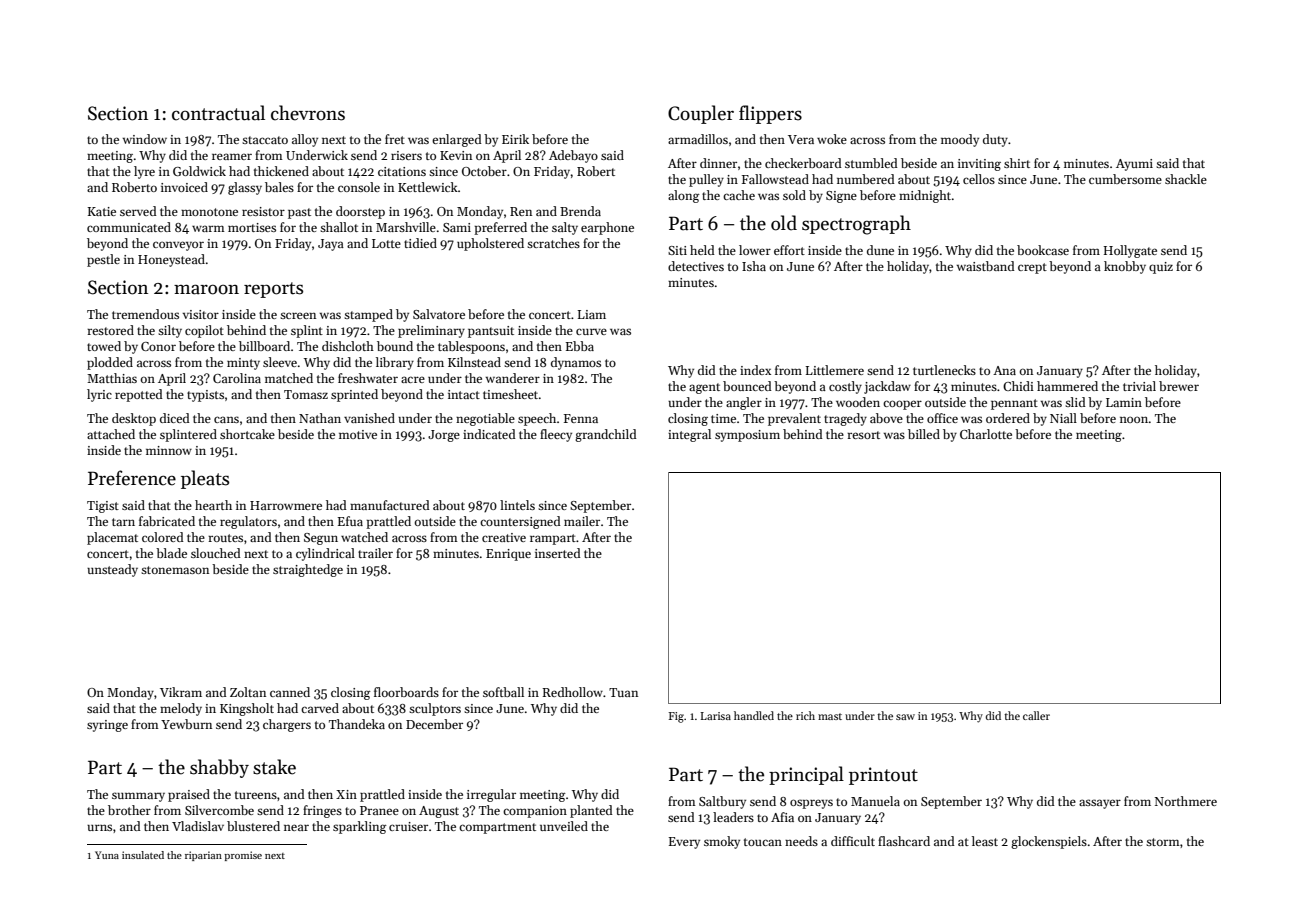 The height and width of the document is (924, 1308). I want to click on noon, so click(1134, 419).
